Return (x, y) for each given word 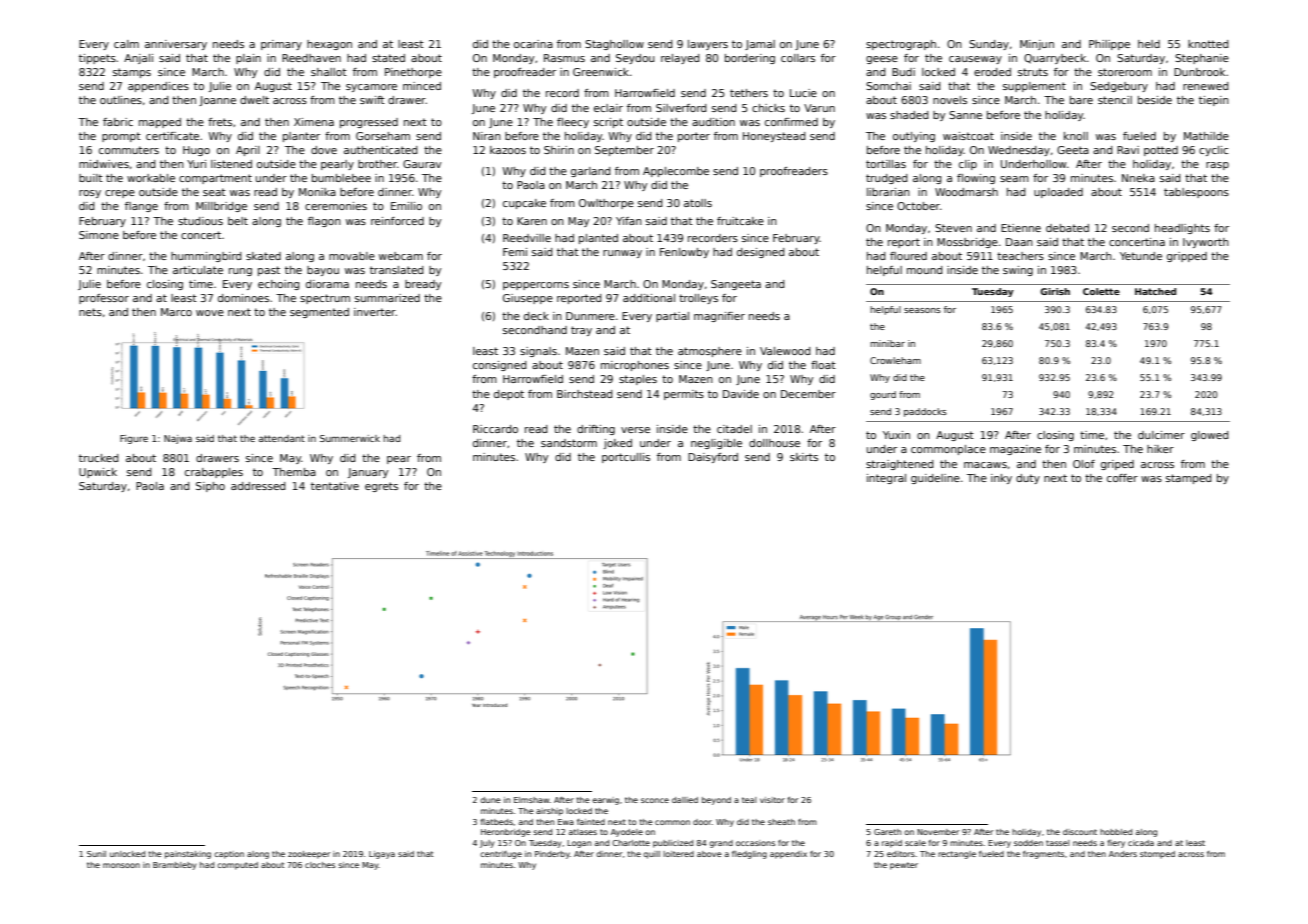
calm (126, 44)
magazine (1015, 450)
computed (237, 866)
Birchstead (585, 394)
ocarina (533, 44)
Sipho (210, 487)
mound (925, 270)
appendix (788, 855)
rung (240, 272)
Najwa (178, 439)
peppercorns (536, 286)
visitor (772, 800)
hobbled (1116, 832)
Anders (1123, 854)
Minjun (1037, 45)
